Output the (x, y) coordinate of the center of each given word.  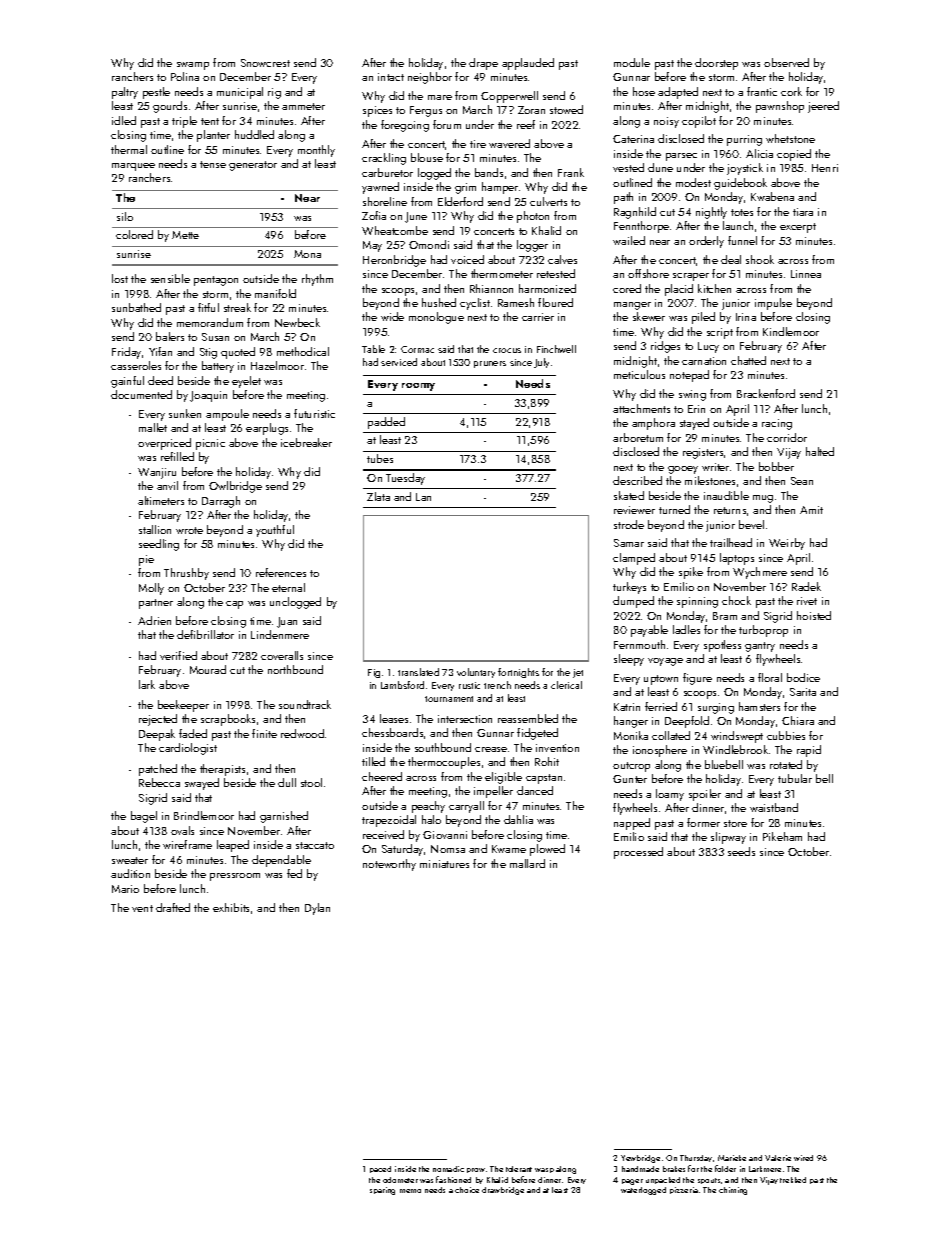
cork (791, 91)
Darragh (221, 502)
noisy (666, 122)
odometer (400, 1180)
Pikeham (782, 836)
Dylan (317, 909)
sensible (170, 278)
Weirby (787, 544)
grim (465, 188)
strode (629, 524)
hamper (500, 188)
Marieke (732, 1158)
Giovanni (445, 835)
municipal (240, 93)
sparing (382, 1191)
